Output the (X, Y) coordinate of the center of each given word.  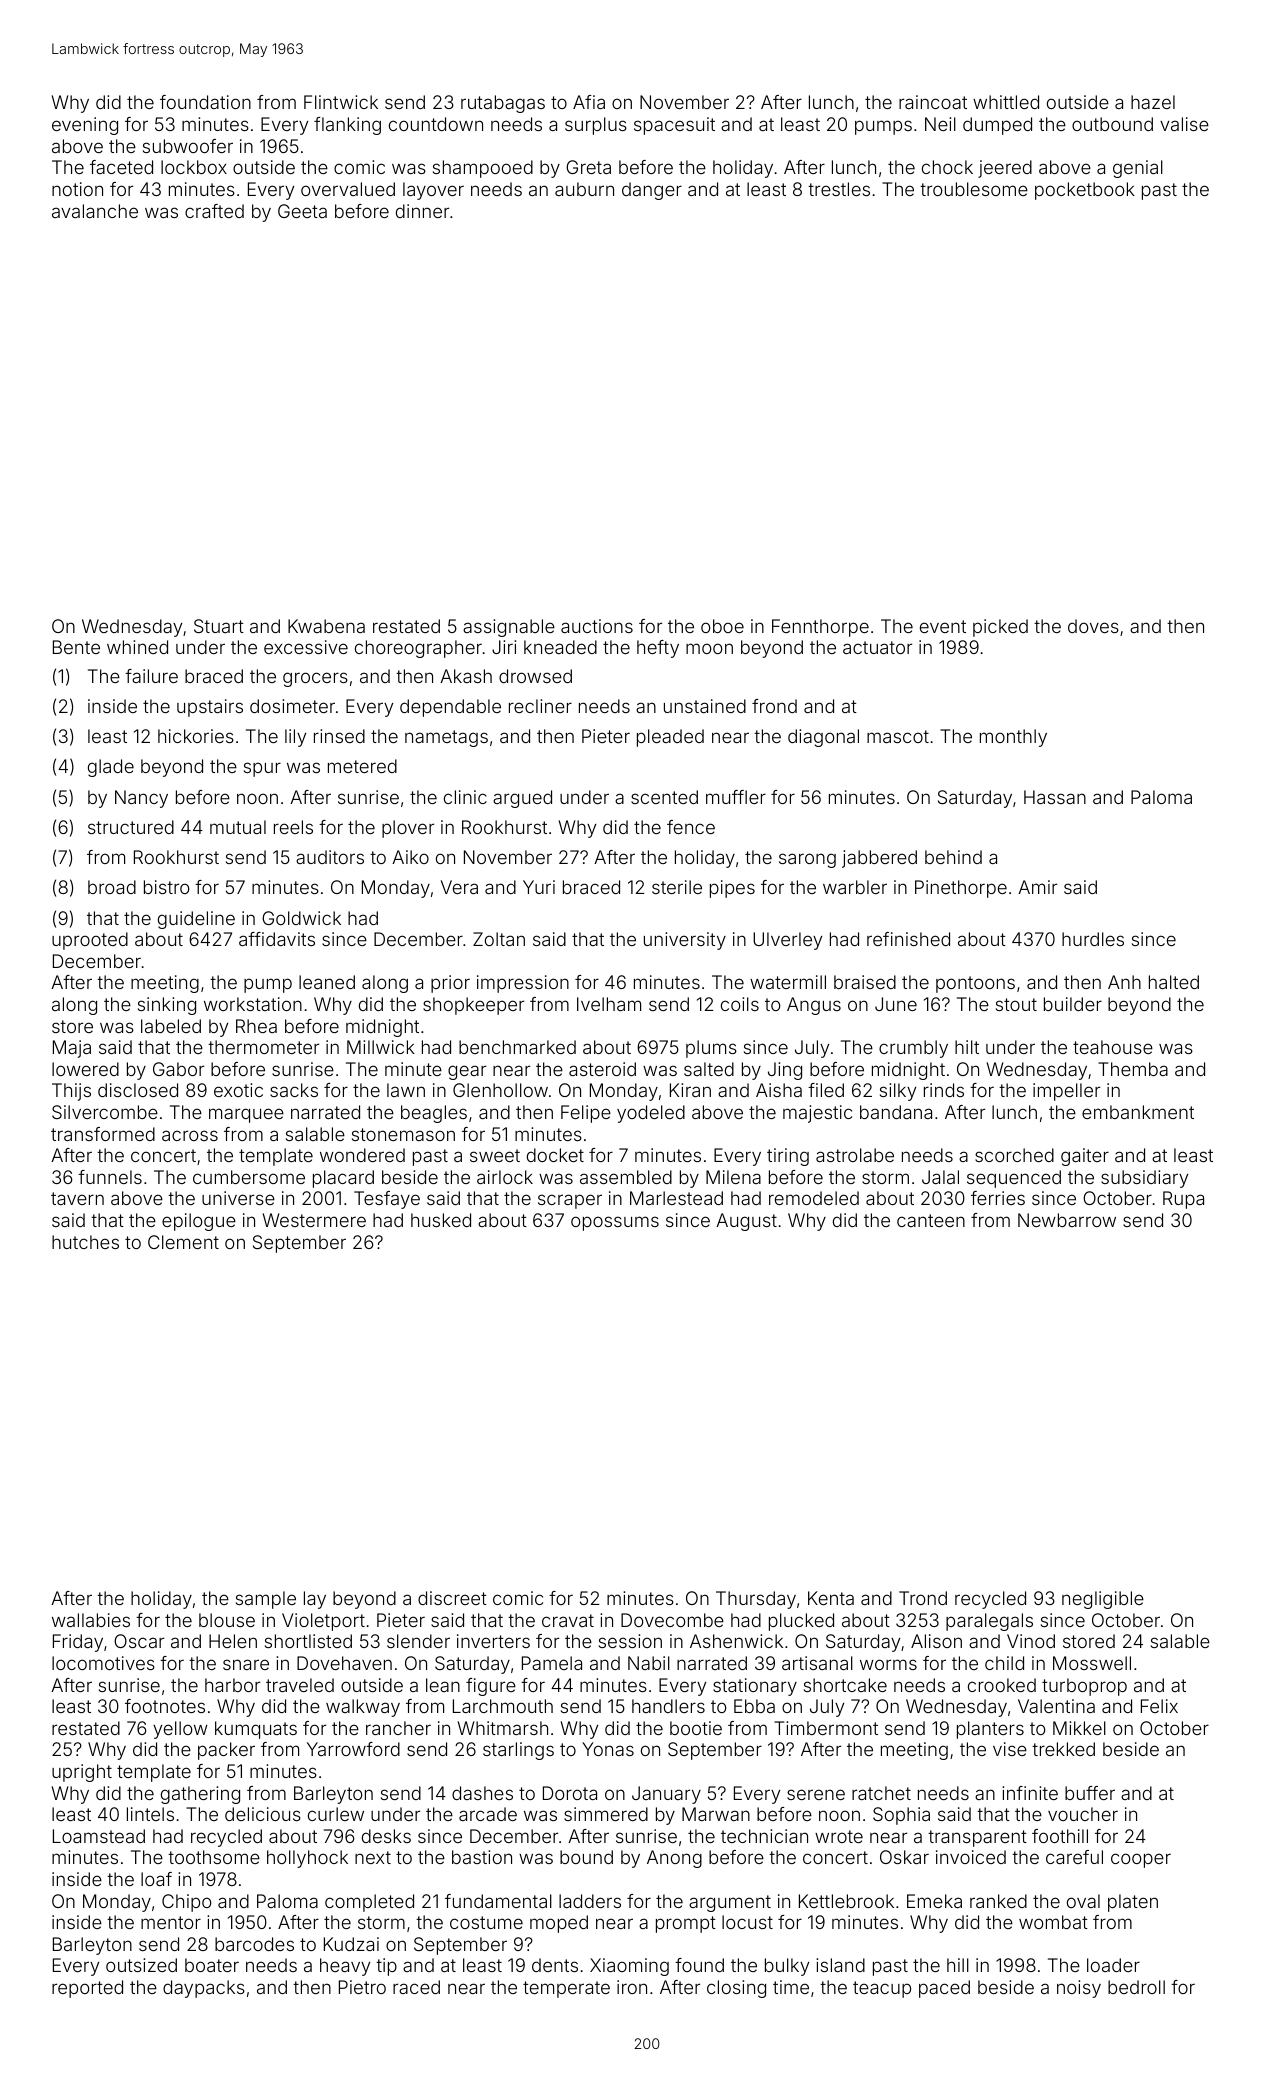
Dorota (570, 1793)
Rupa (1183, 1200)
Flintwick (341, 102)
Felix (1159, 1706)
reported (87, 1989)
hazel (1153, 102)
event (943, 626)
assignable (509, 628)
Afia (589, 102)
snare (246, 1664)
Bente (76, 647)
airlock (505, 1177)
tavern (77, 1198)
